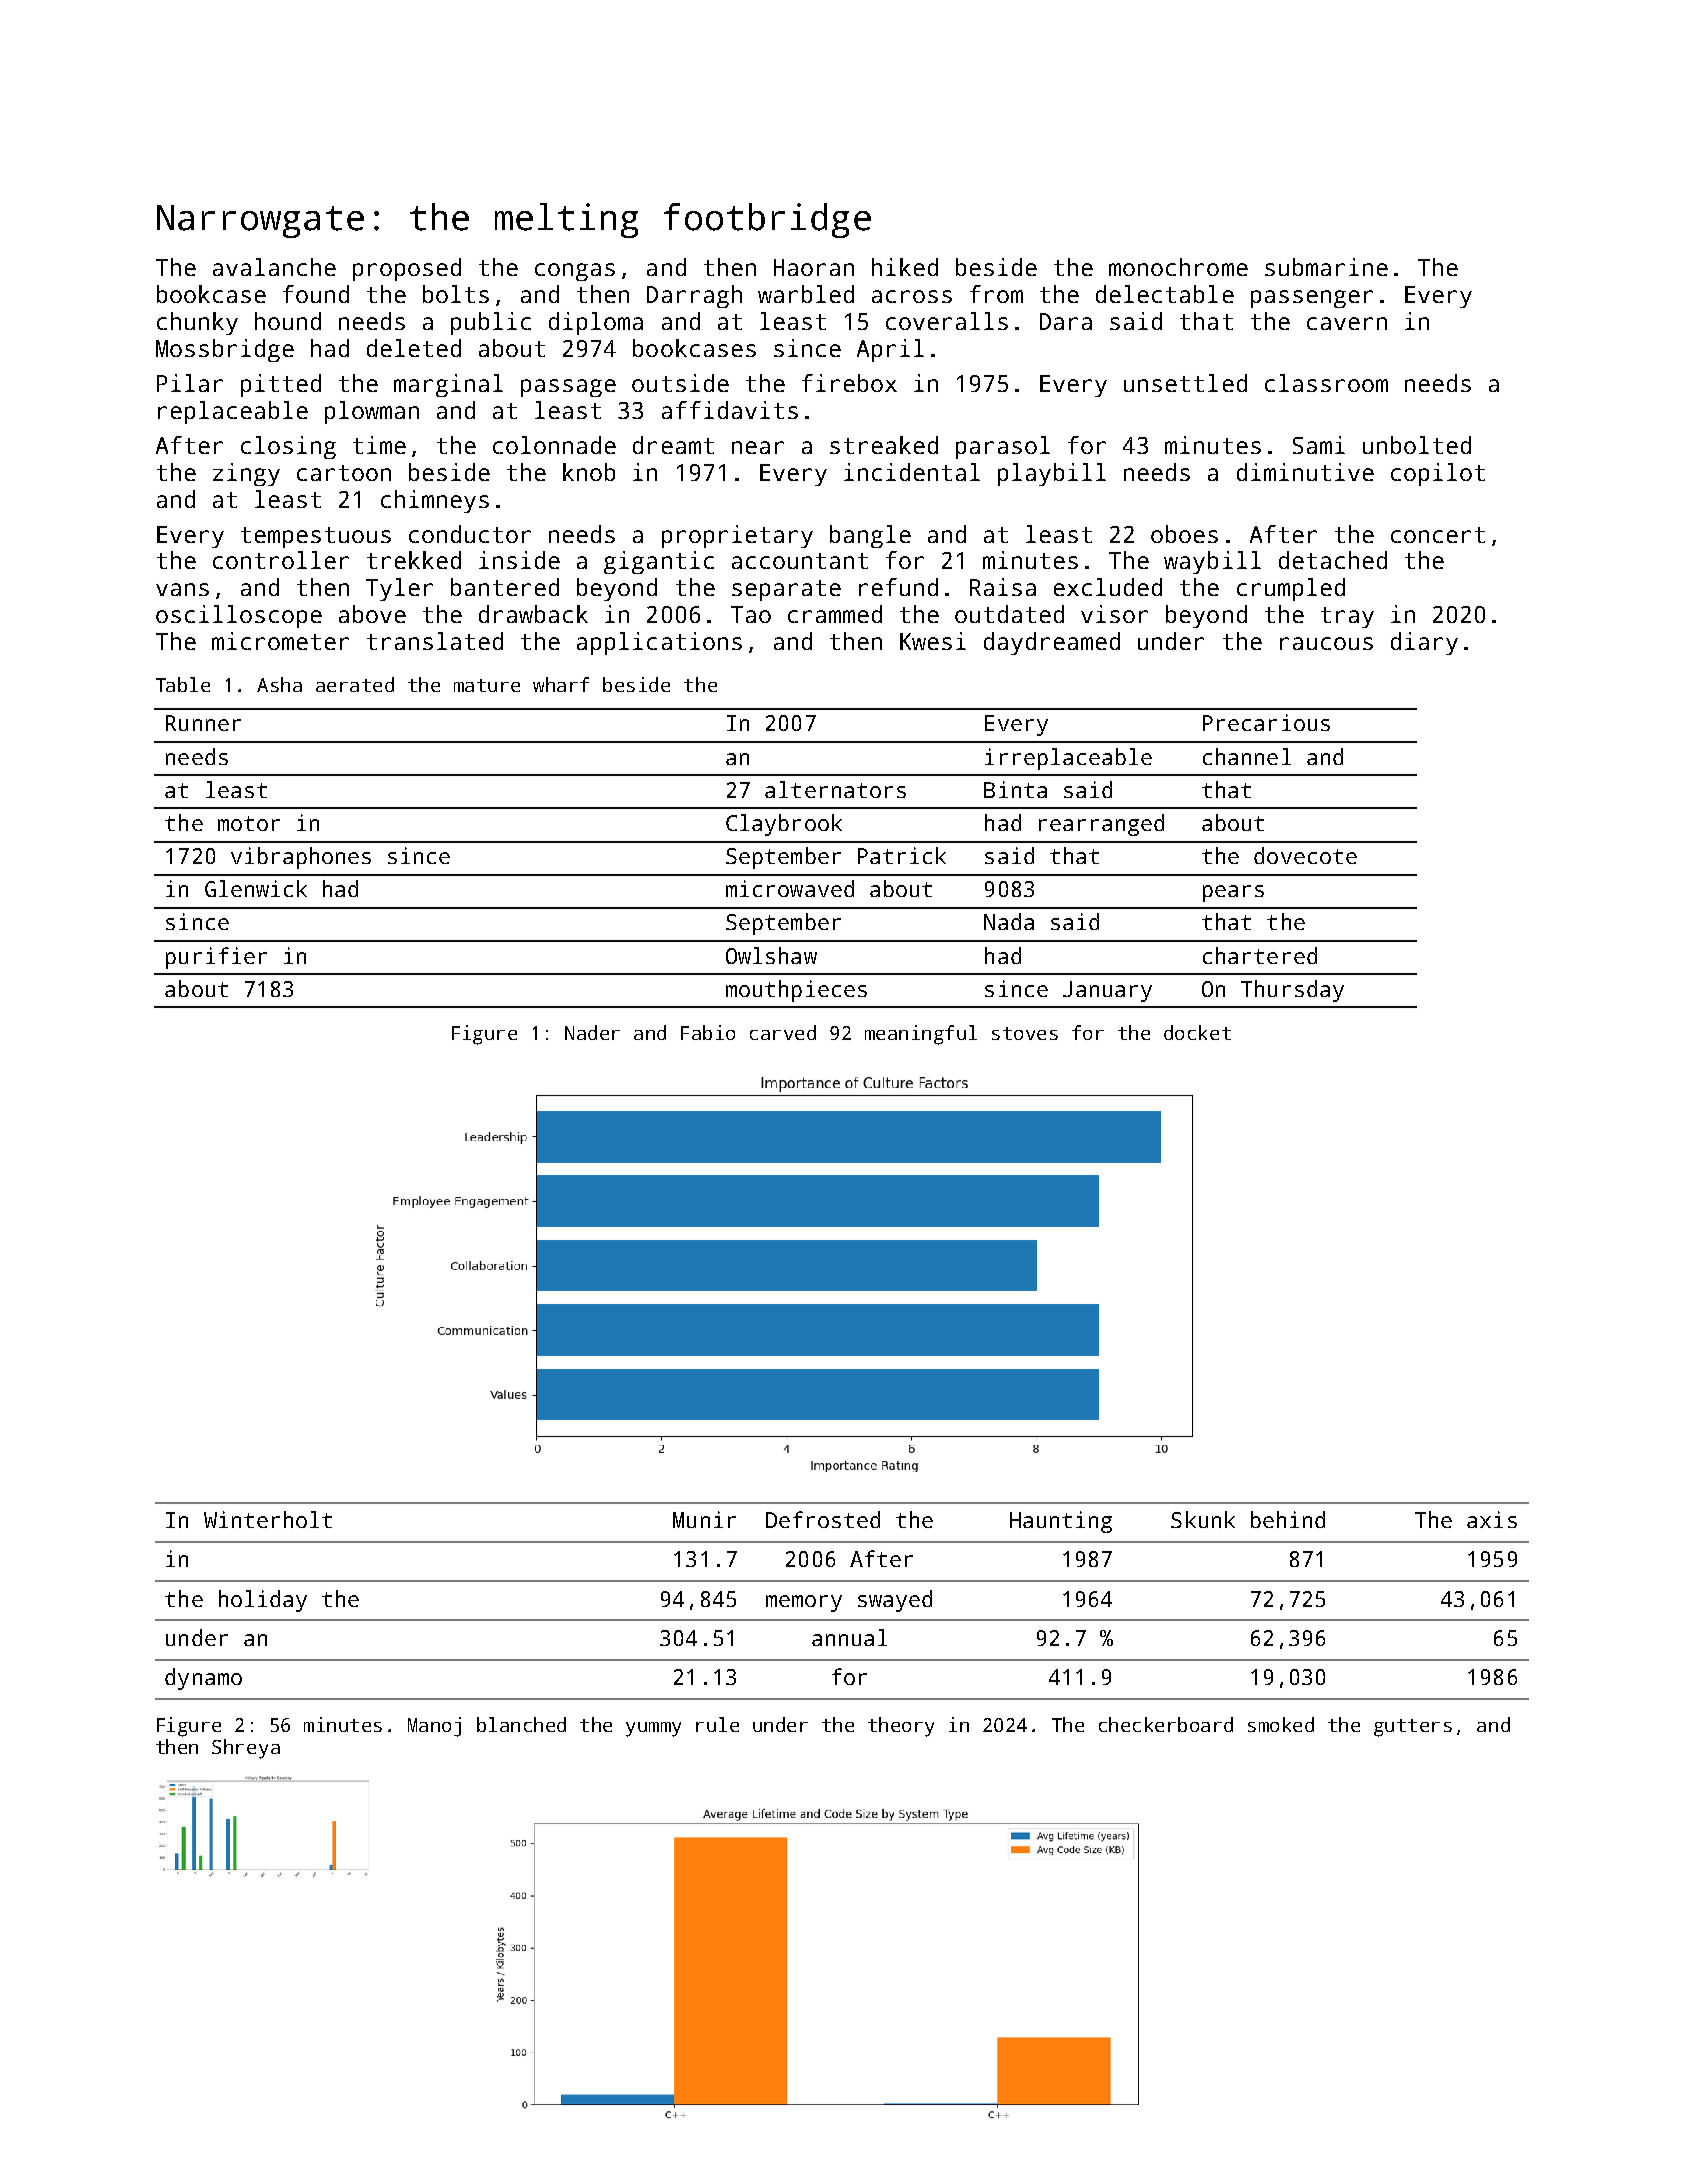 Image resolution: width=1683 pixels, height=2178 pixels. I want to click on Shreya, so click(246, 1749).
